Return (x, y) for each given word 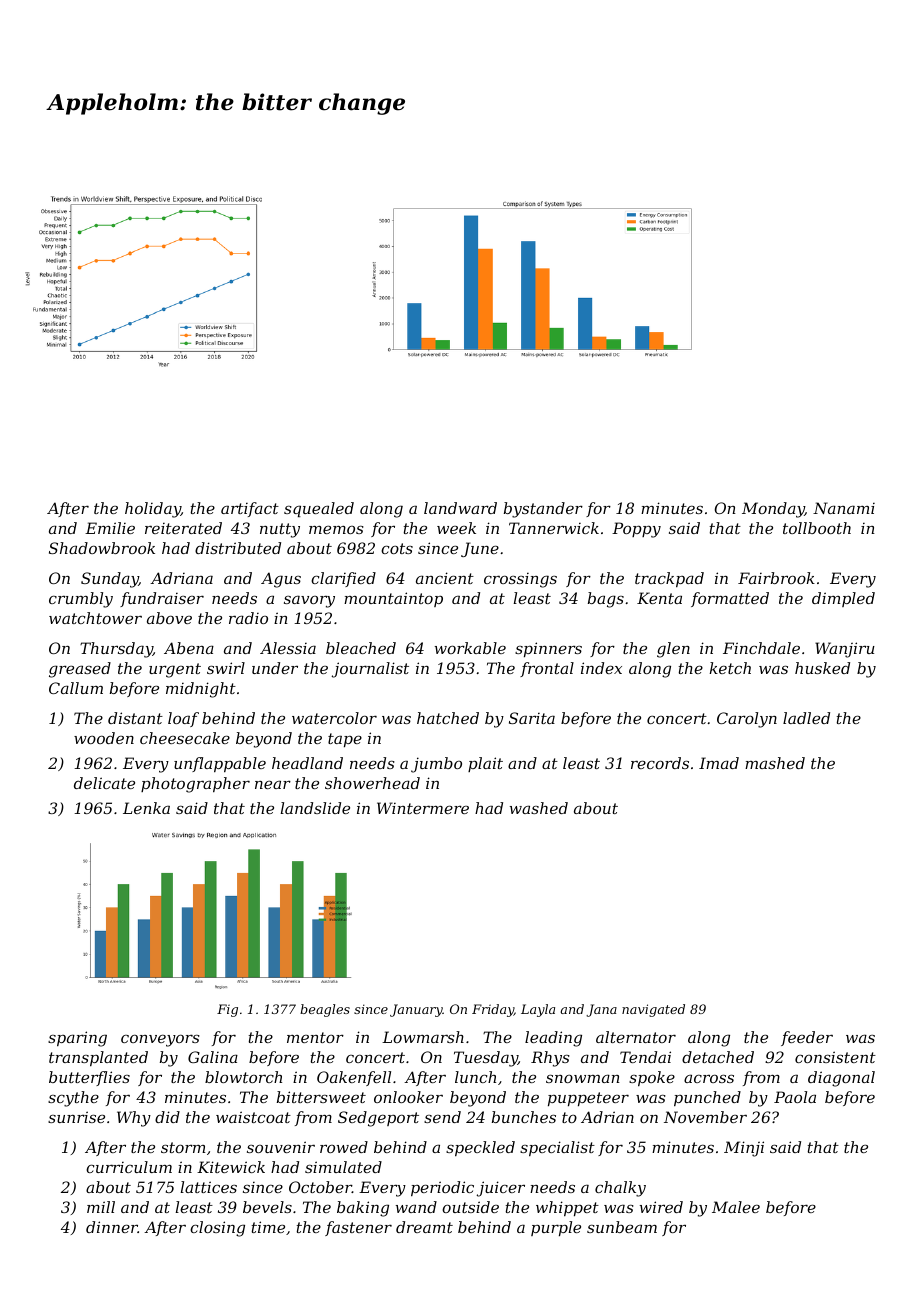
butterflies (89, 1078)
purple (556, 1228)
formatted (730, 599)
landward (460, 508)
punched (707, 1098)
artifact (250, 509)
